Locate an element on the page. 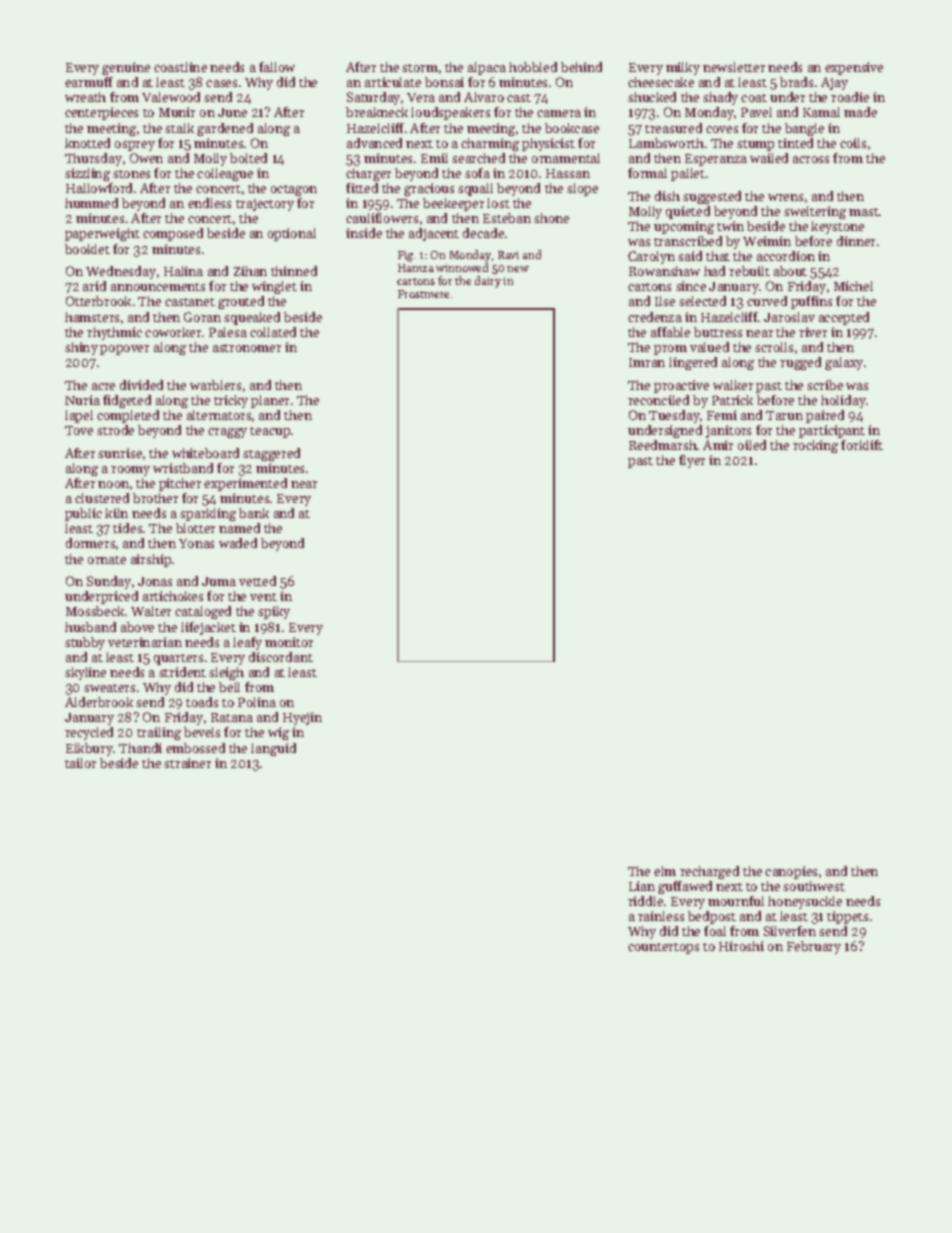  strainer is located at coordinates (187, 763).
